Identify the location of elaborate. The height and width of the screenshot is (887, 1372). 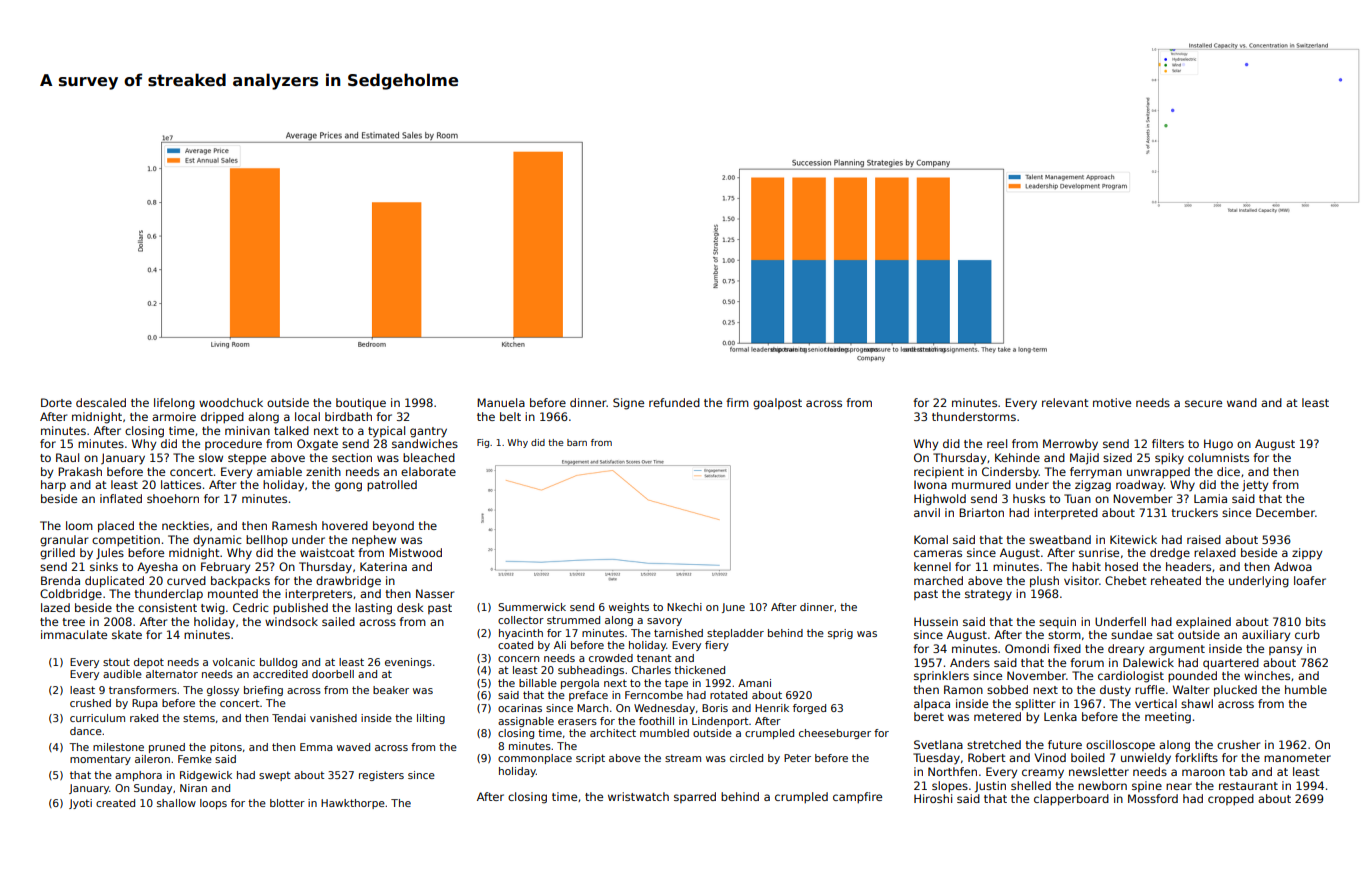
(428, 471).
